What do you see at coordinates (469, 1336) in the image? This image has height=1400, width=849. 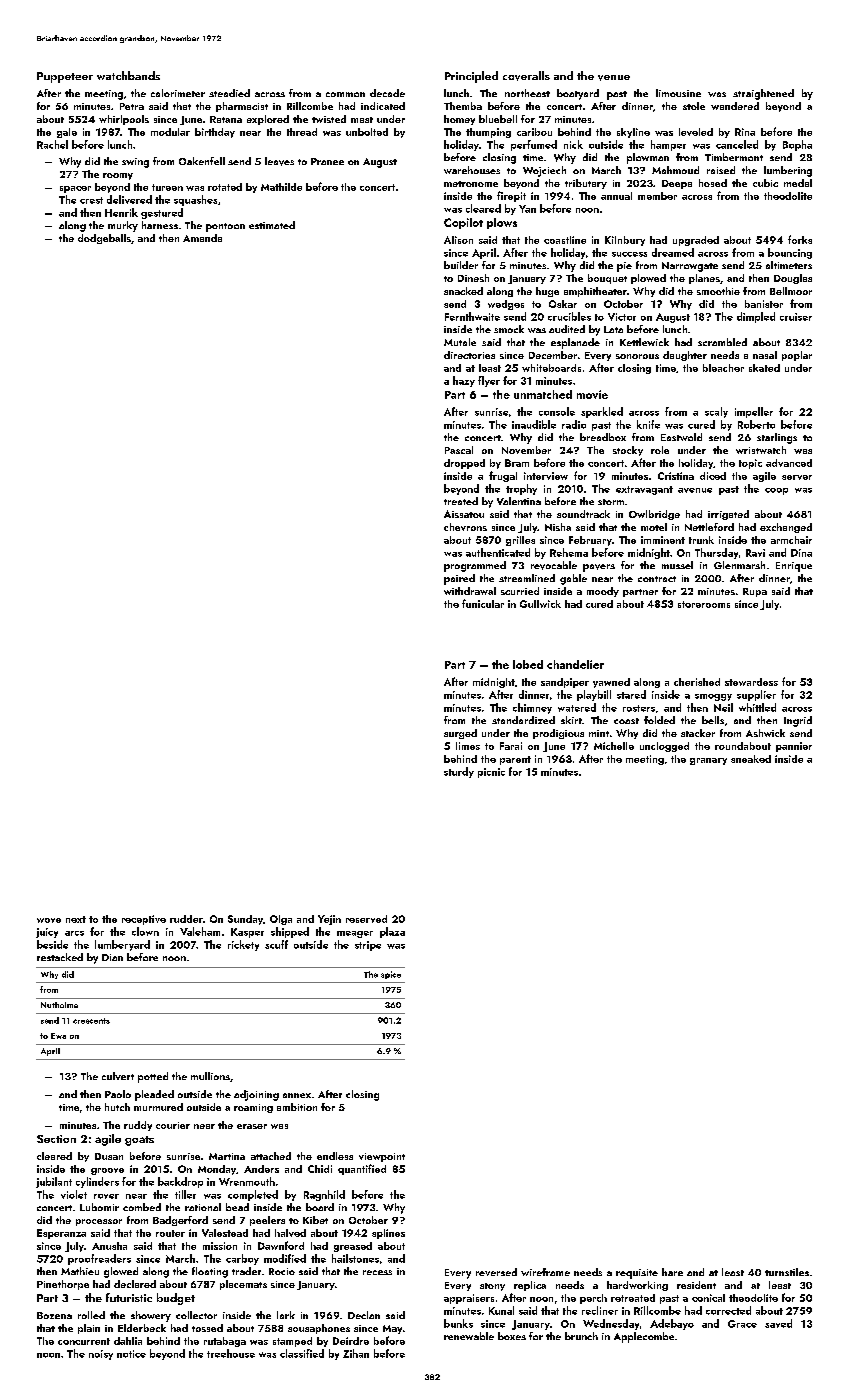 I see `renewable` at bounding box center [469, 1336].
